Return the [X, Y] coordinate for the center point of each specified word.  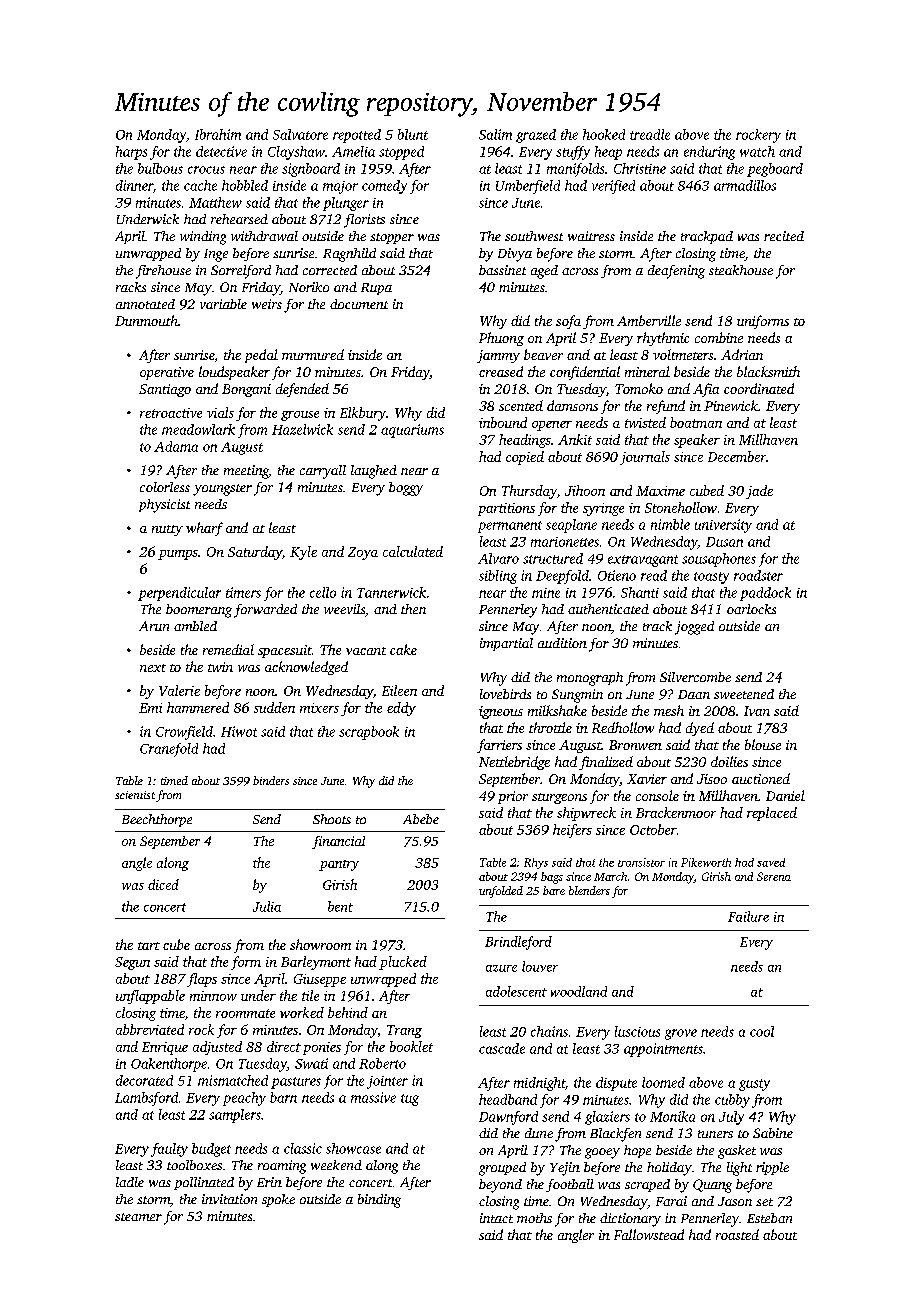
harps [131, 153]
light [739, 1169]
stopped [401, 153]
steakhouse [741, 270]
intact [496, 1218]
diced [163, 884]
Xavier [647, 779]
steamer [138, 1217]
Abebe [421, 819]
